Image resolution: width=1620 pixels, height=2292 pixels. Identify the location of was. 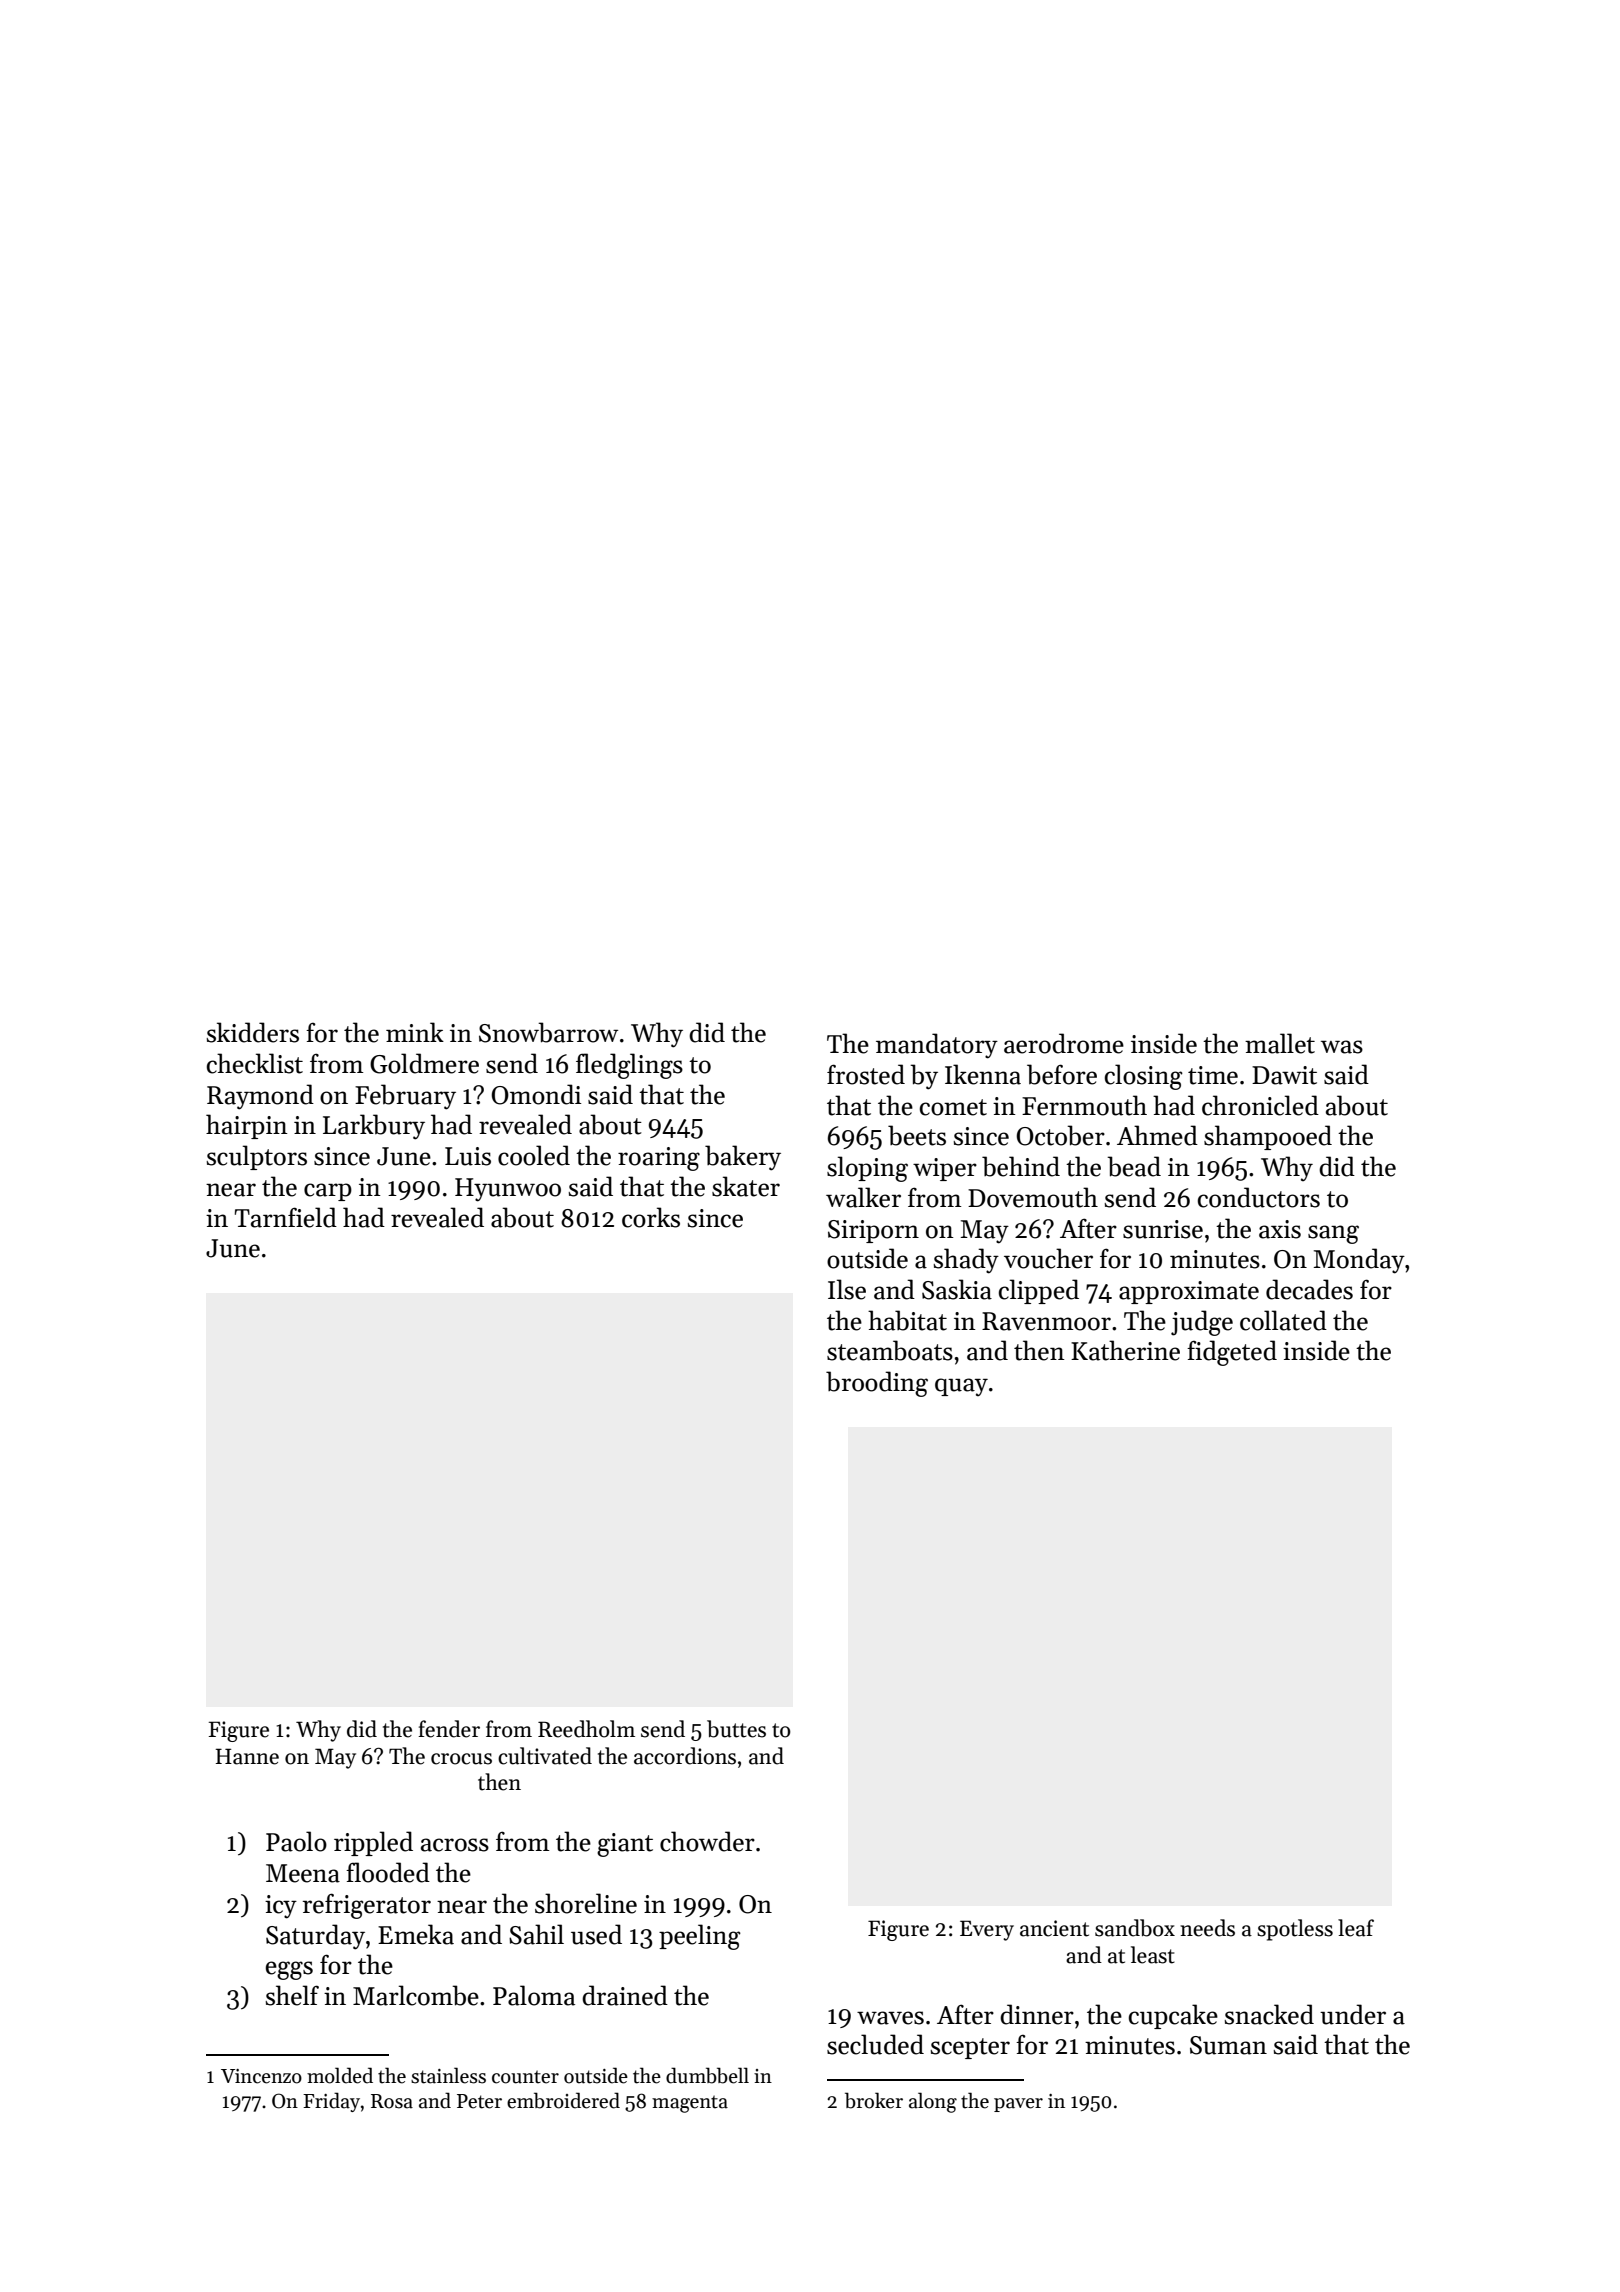
(1342, 1047).
